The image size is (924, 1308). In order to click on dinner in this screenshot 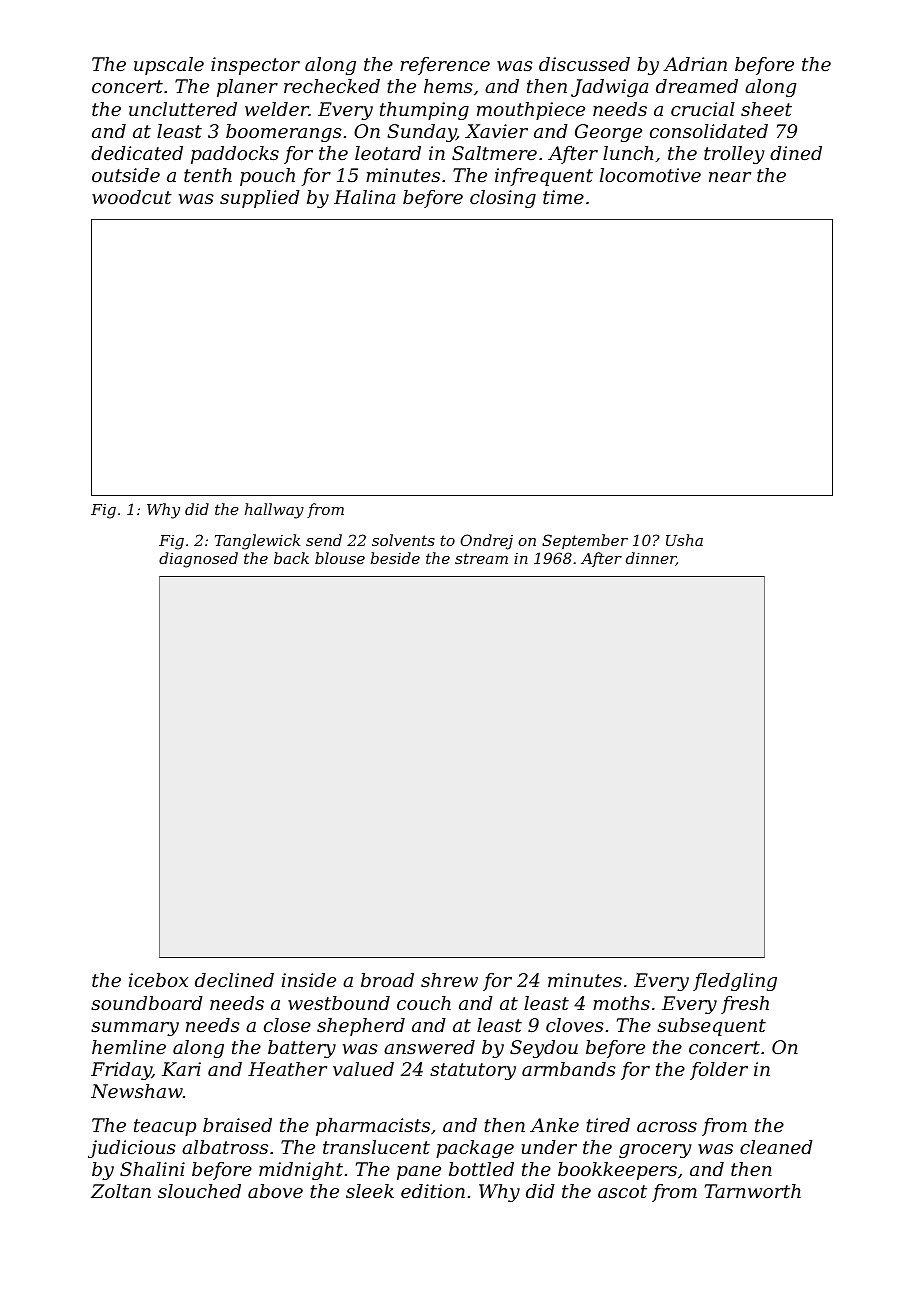, I will do `click(651, 559)`.
